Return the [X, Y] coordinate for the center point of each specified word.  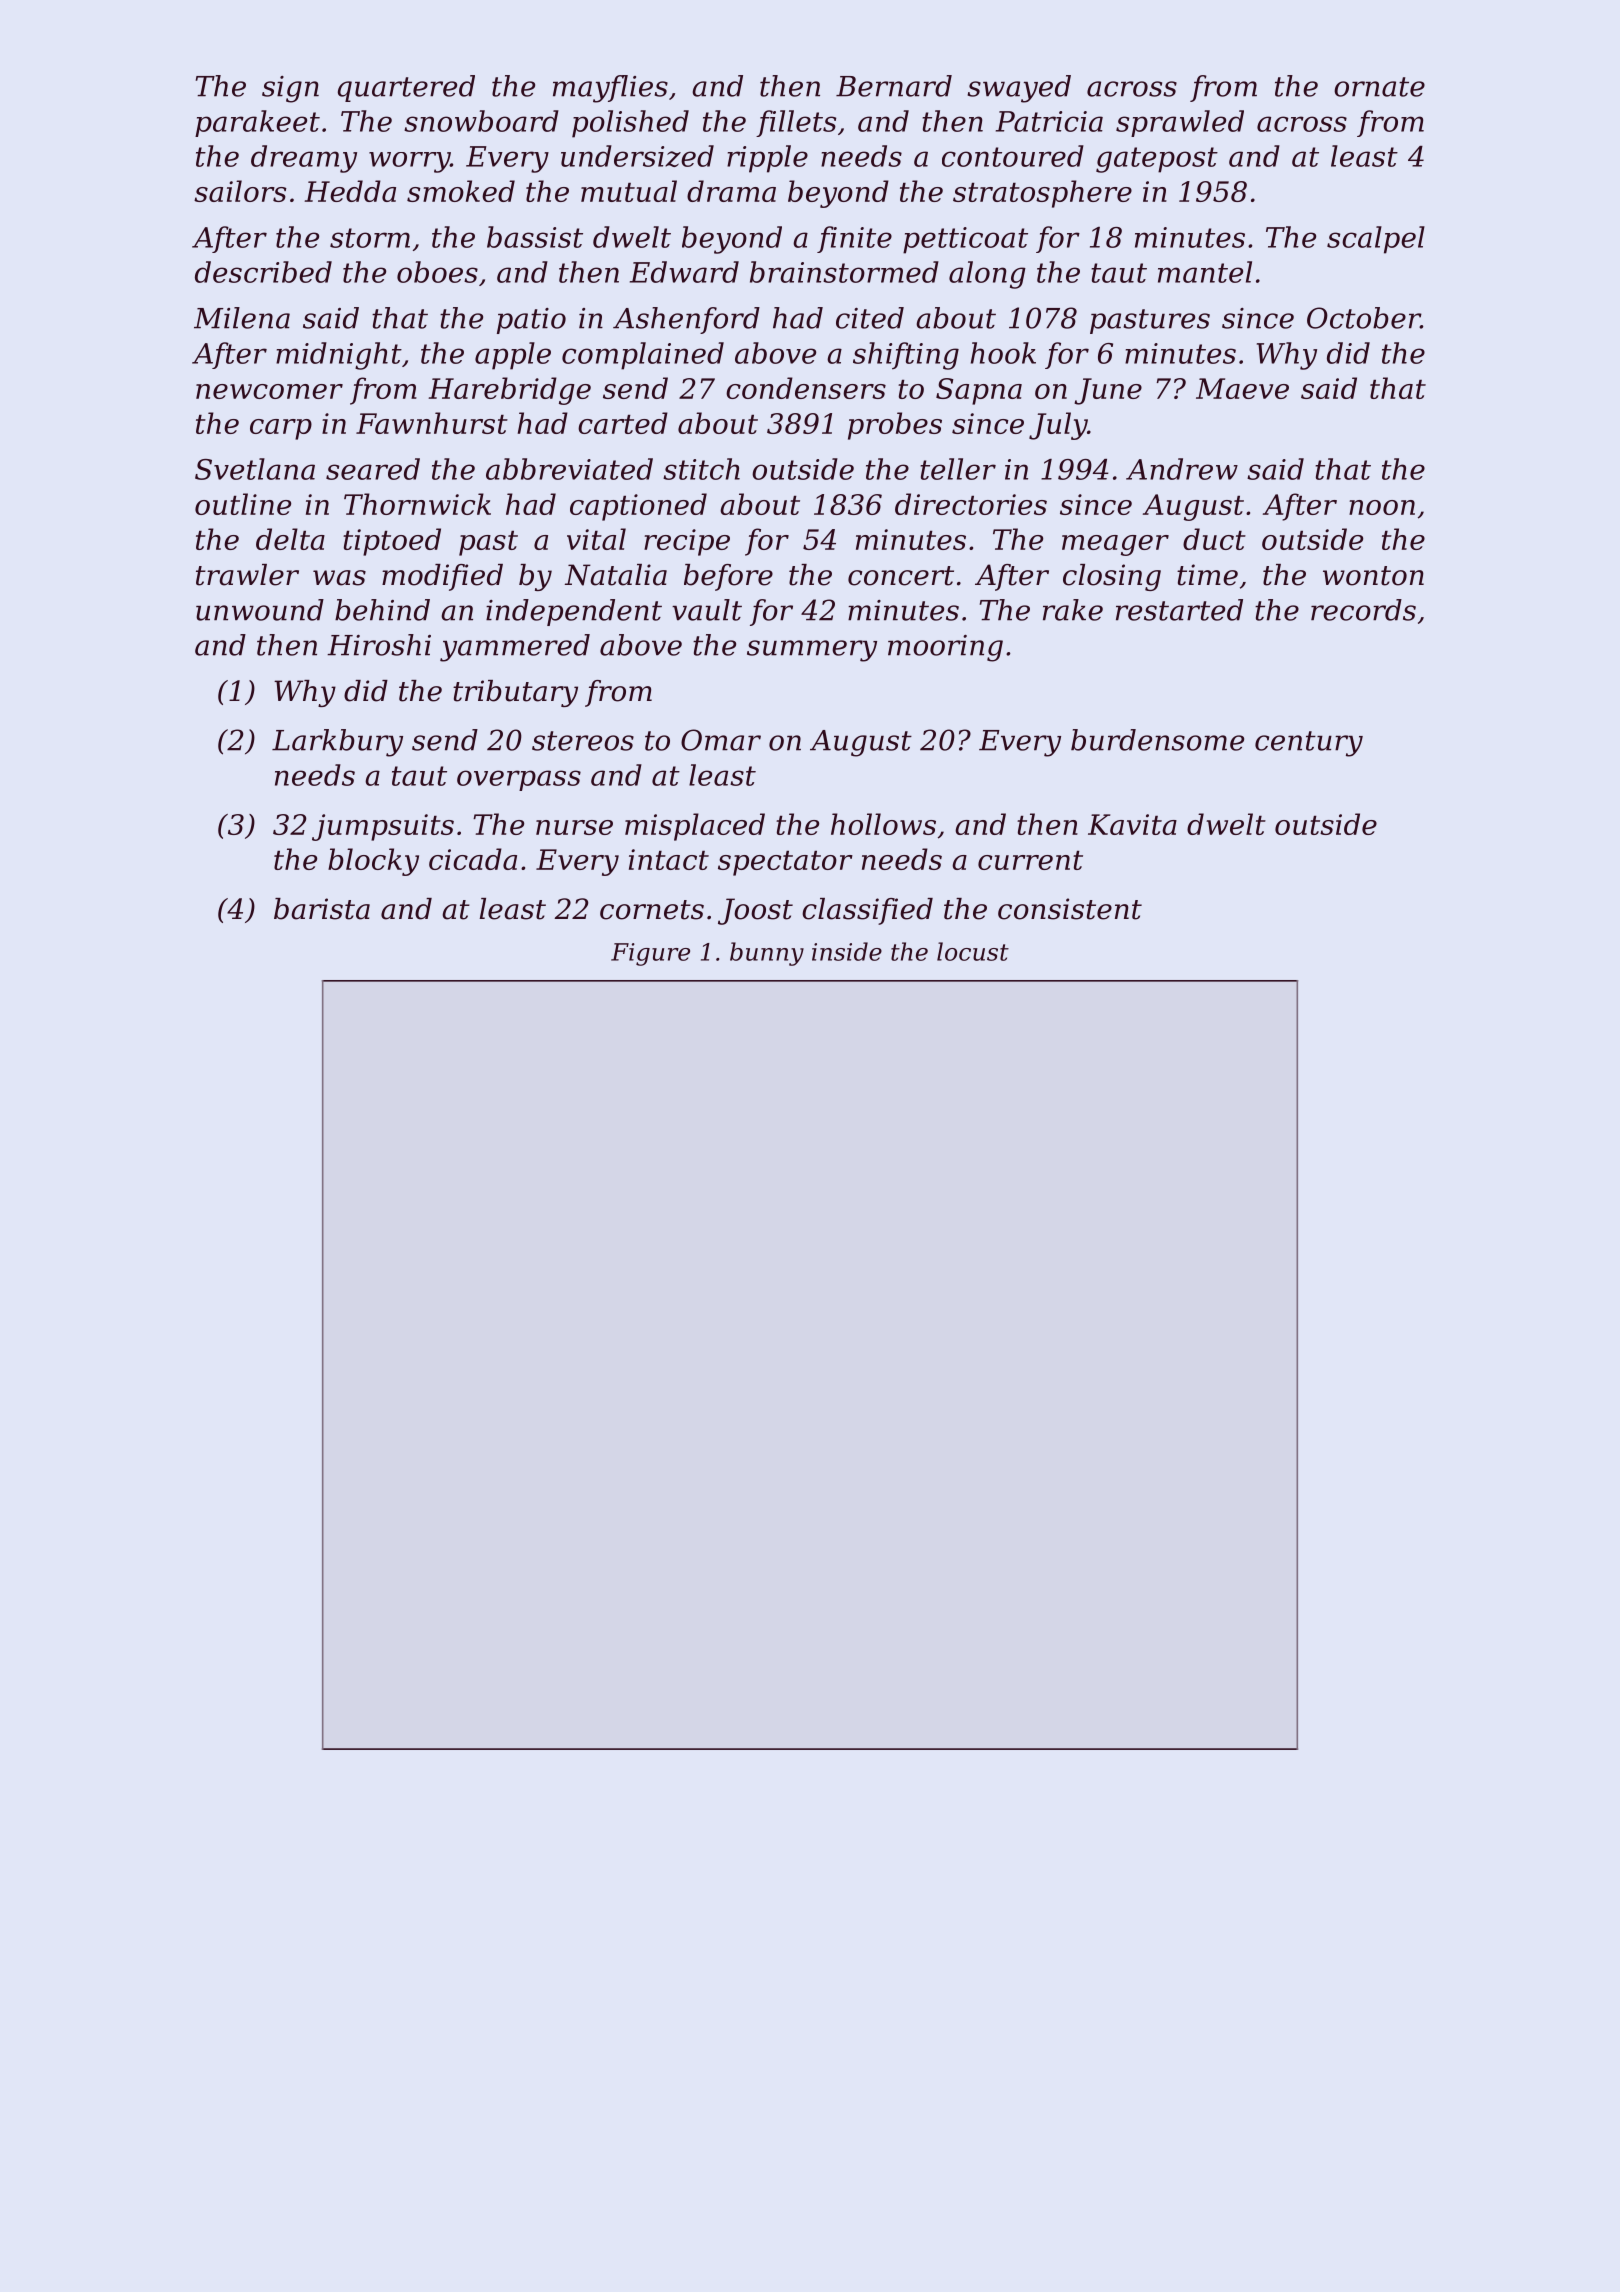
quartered [406, 88]
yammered [515, 648]
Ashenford [686, 320]
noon [1382, 507]
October [1363, 318]
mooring [945, 648]
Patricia [1049, 121]
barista [322, 909]
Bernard [894, 86]
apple [513, 356]
